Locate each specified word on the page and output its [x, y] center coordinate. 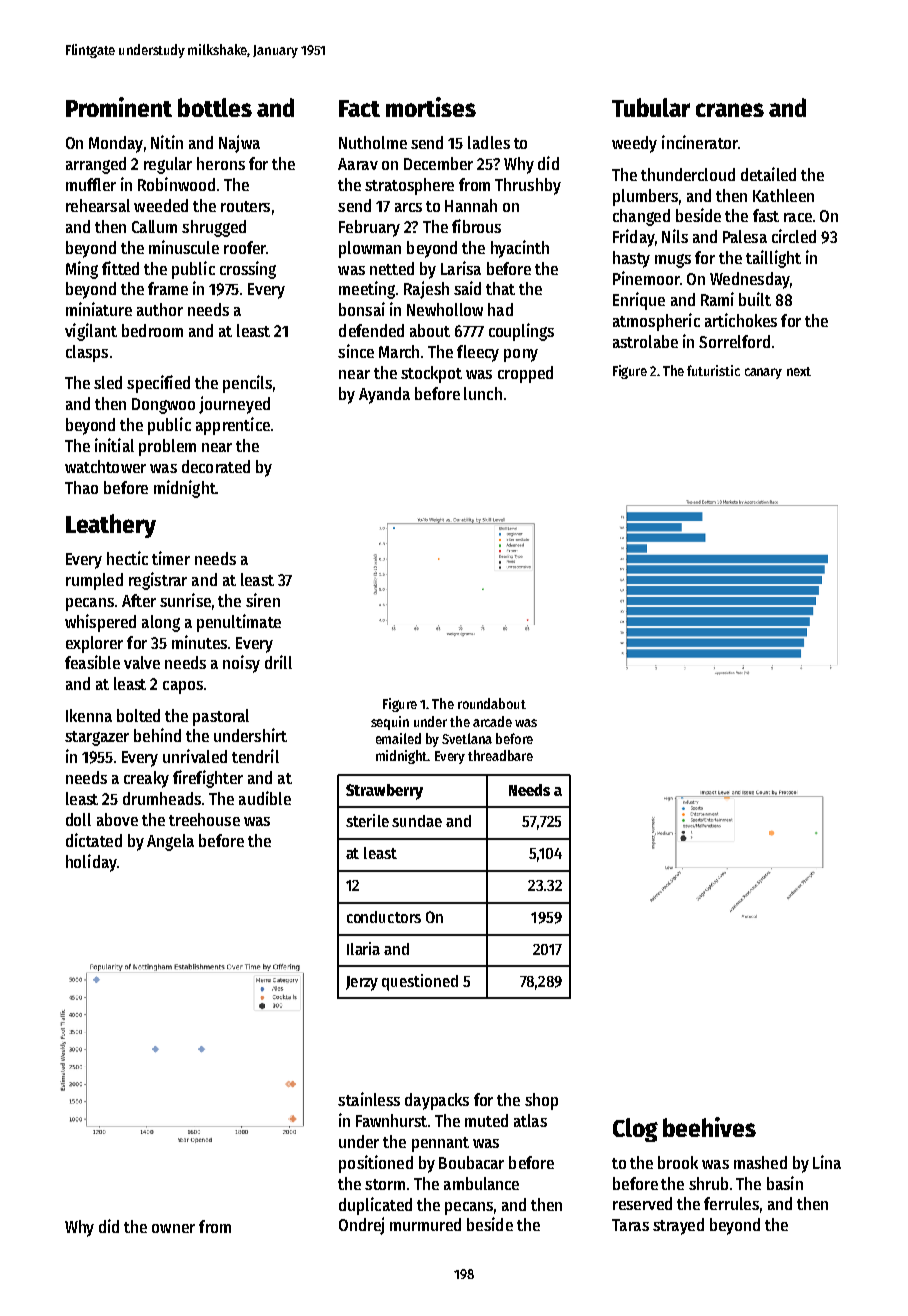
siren [263, 600]
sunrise [185, 600]
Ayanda [384, 395]
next [799, 371]
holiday [91, 863]
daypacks [437, 1101]
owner [173, 1228]
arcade [492, 721]
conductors [384, 917]
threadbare [500, 755]
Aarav [358, 164]
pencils [247, 384]
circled [794, 236]
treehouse [204, 819]
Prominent [119, 107]
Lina [827, 1162]
